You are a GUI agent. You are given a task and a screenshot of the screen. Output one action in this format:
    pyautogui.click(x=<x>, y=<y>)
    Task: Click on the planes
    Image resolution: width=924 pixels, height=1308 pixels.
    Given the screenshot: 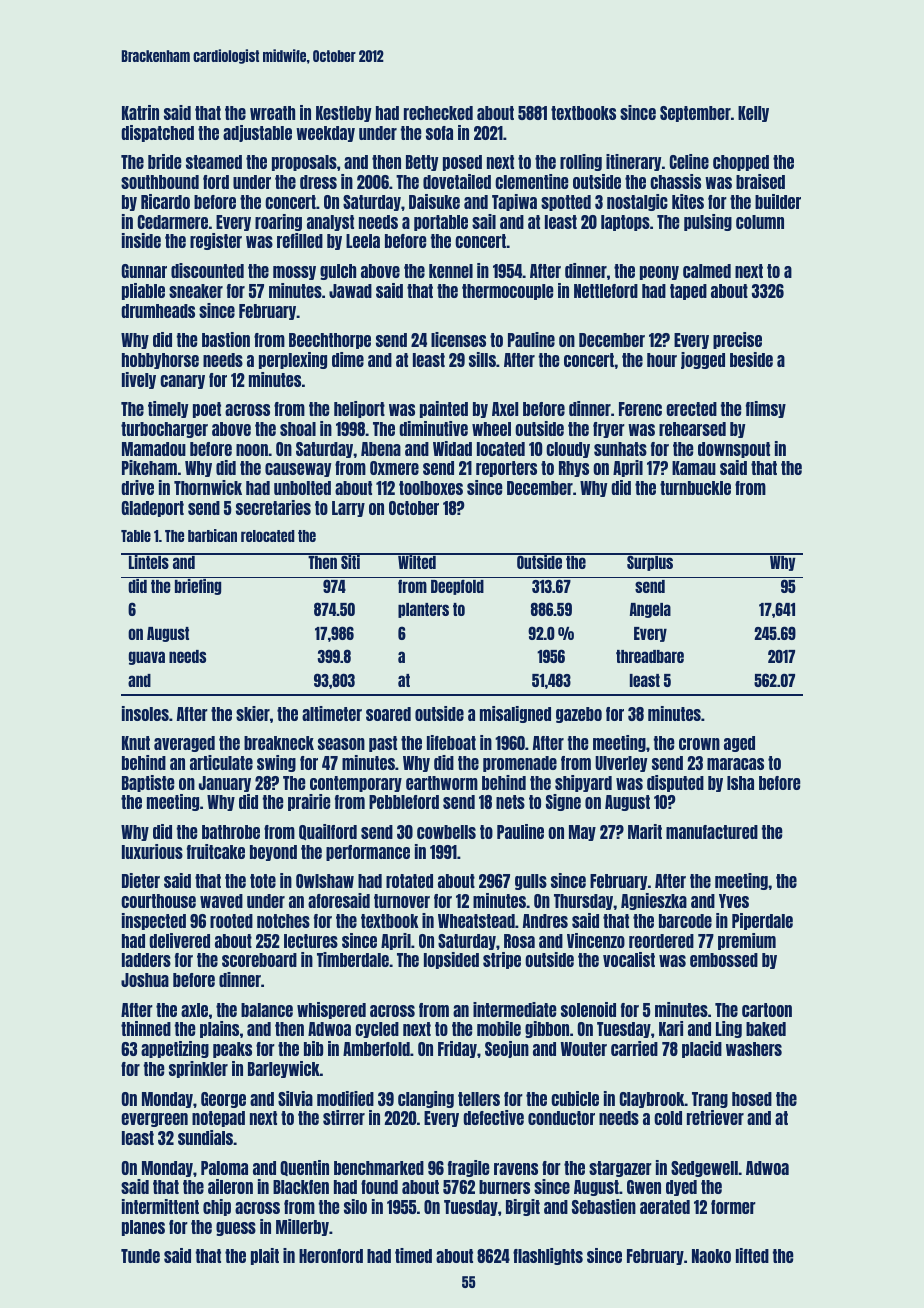 What is the action you would take?
    pyautogui.click(x=143, y=1228)
